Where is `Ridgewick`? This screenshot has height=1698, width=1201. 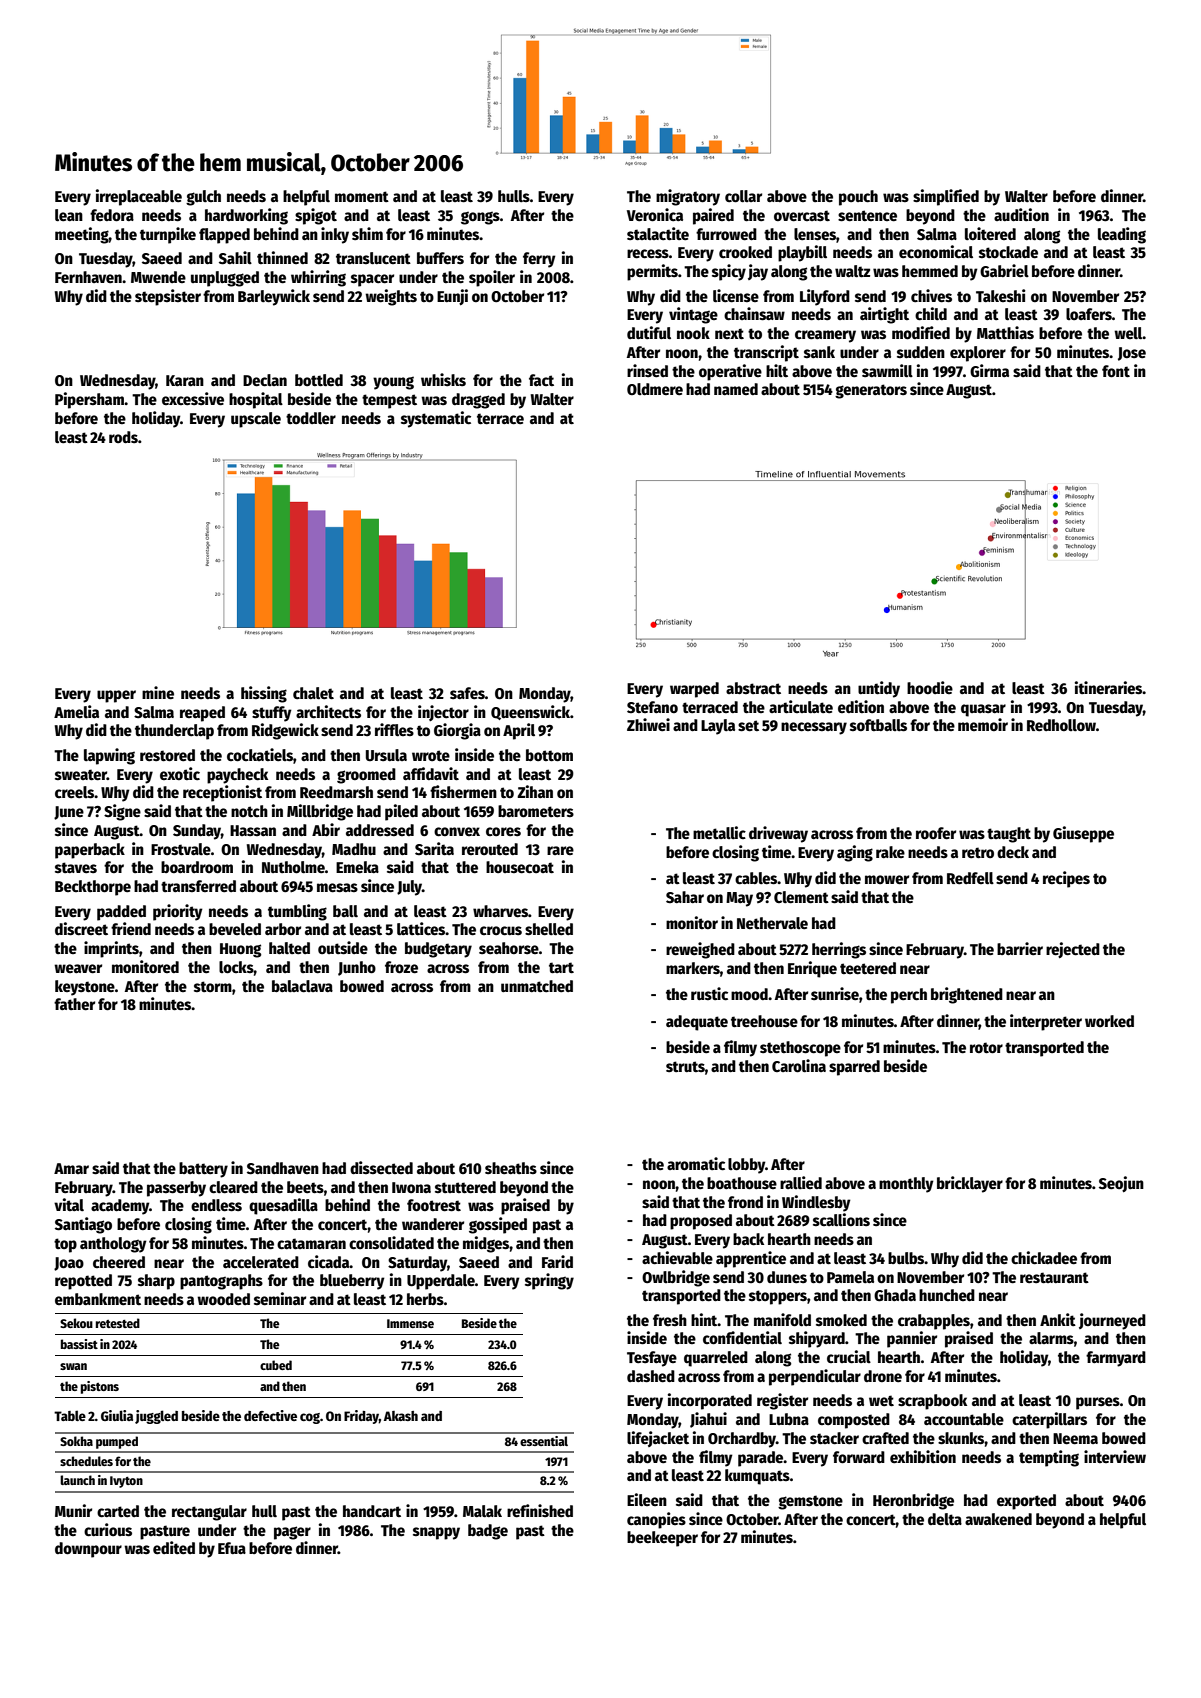
Ridgewick is located at coordinates (285, 731).
